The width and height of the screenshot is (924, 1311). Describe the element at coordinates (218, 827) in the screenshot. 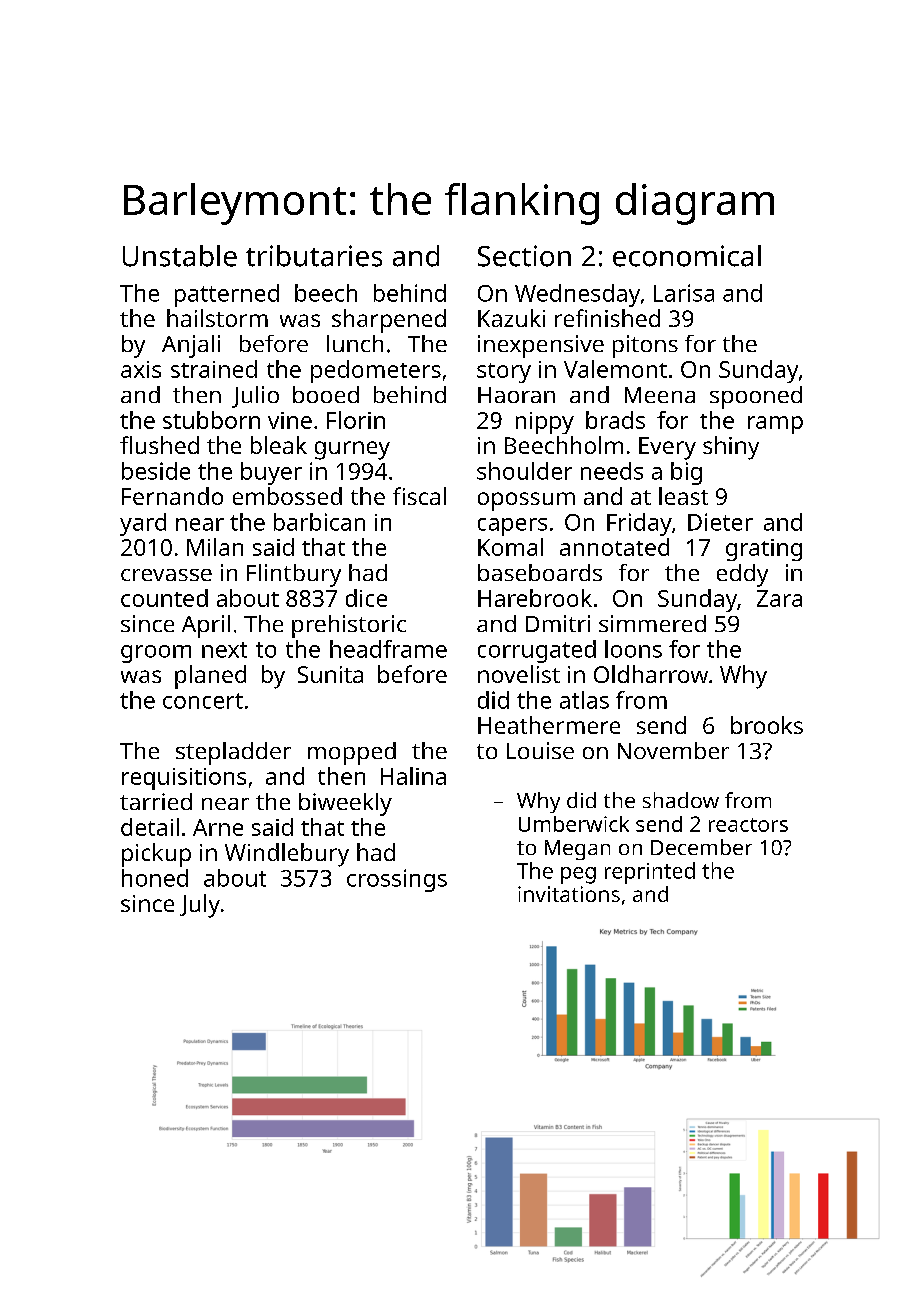

I see `Arne` at that location.
